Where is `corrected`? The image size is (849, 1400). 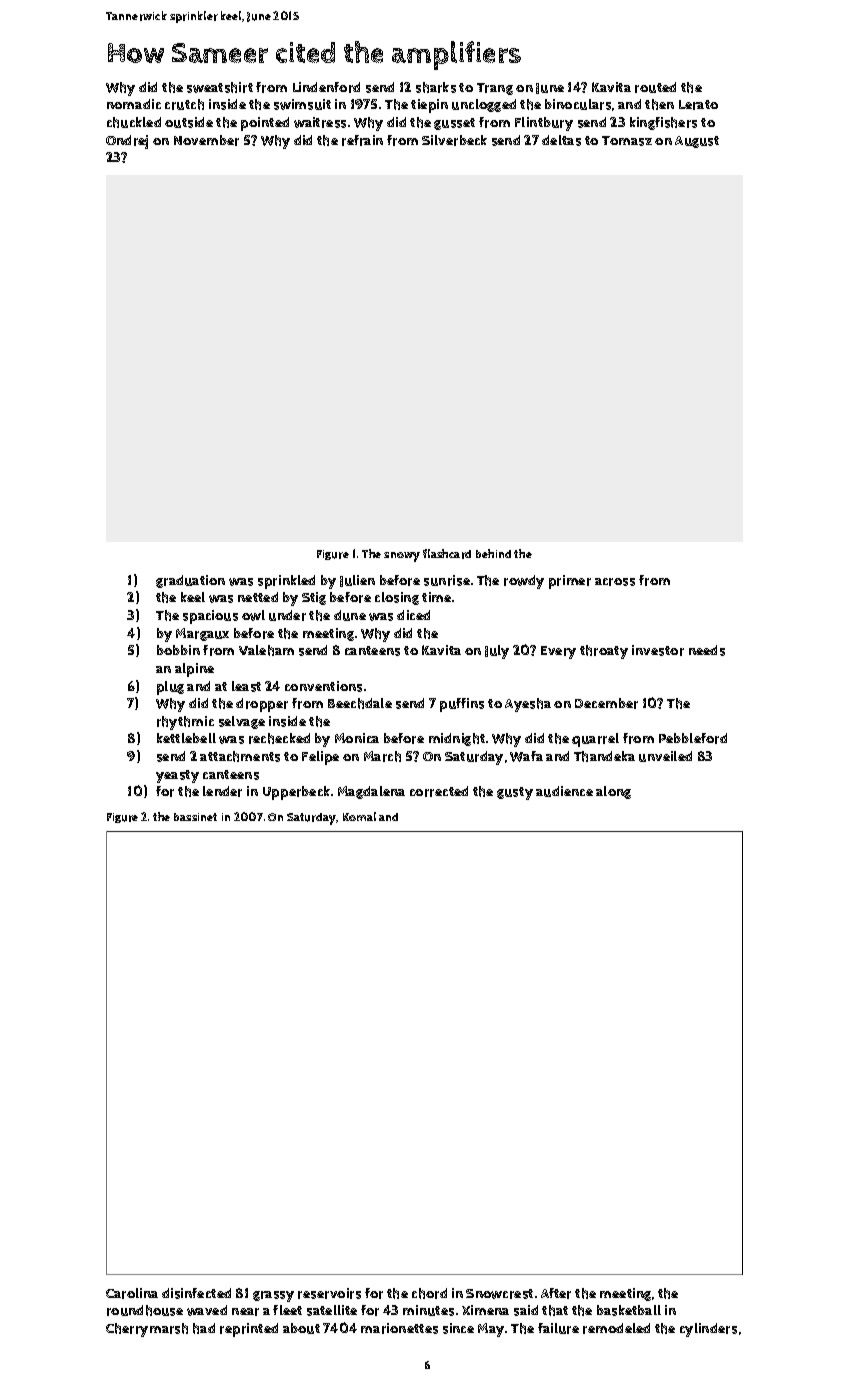
corrected is located at coordinates (439, 791).
